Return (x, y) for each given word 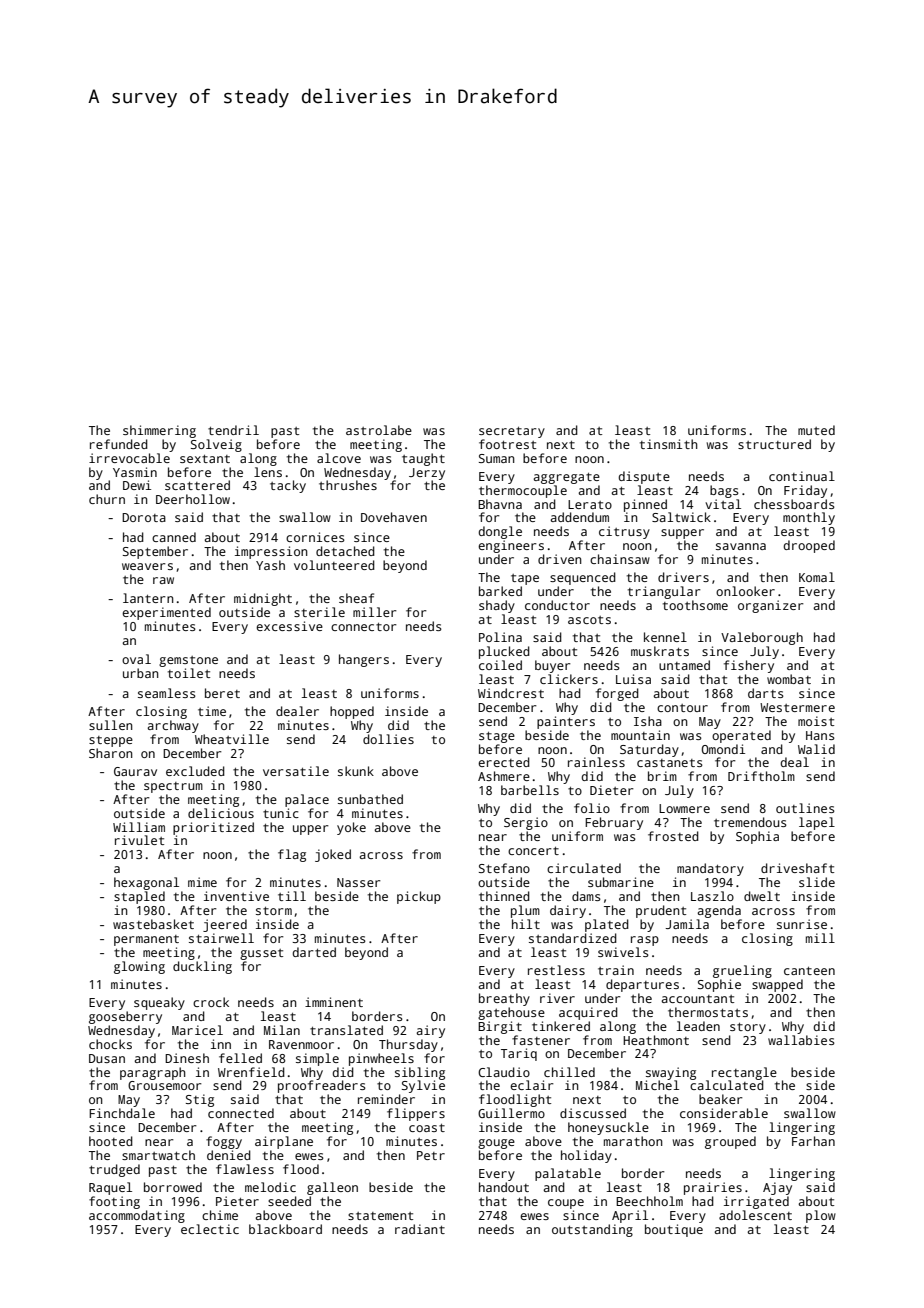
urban (141, 673)
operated (741, 736)
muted (816, 430)
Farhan (813, 1141)
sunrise (802, 924)
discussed (593, 1113)
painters (566, 722)
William (139, 827)
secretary (512, 432)
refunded (119, 444)
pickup (419, 897)
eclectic (210, 1229)
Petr (431, 1155)
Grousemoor (165, 1085)
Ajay (777, 1188)
